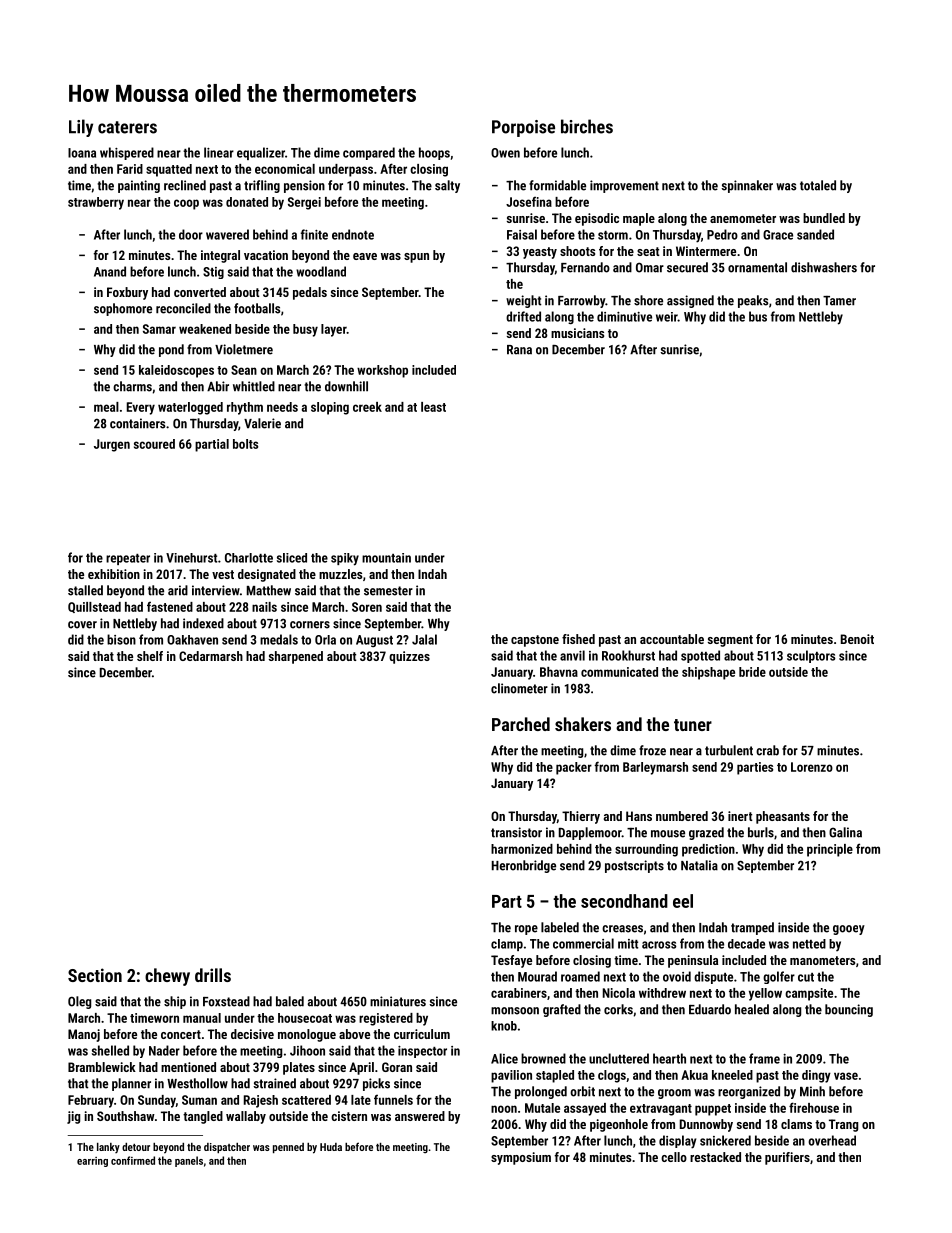 The width and height of the screenshot is (952, 1233). Describe the element at coordinates (583, 943) in the screenshot. I see `commercial` at that location.
